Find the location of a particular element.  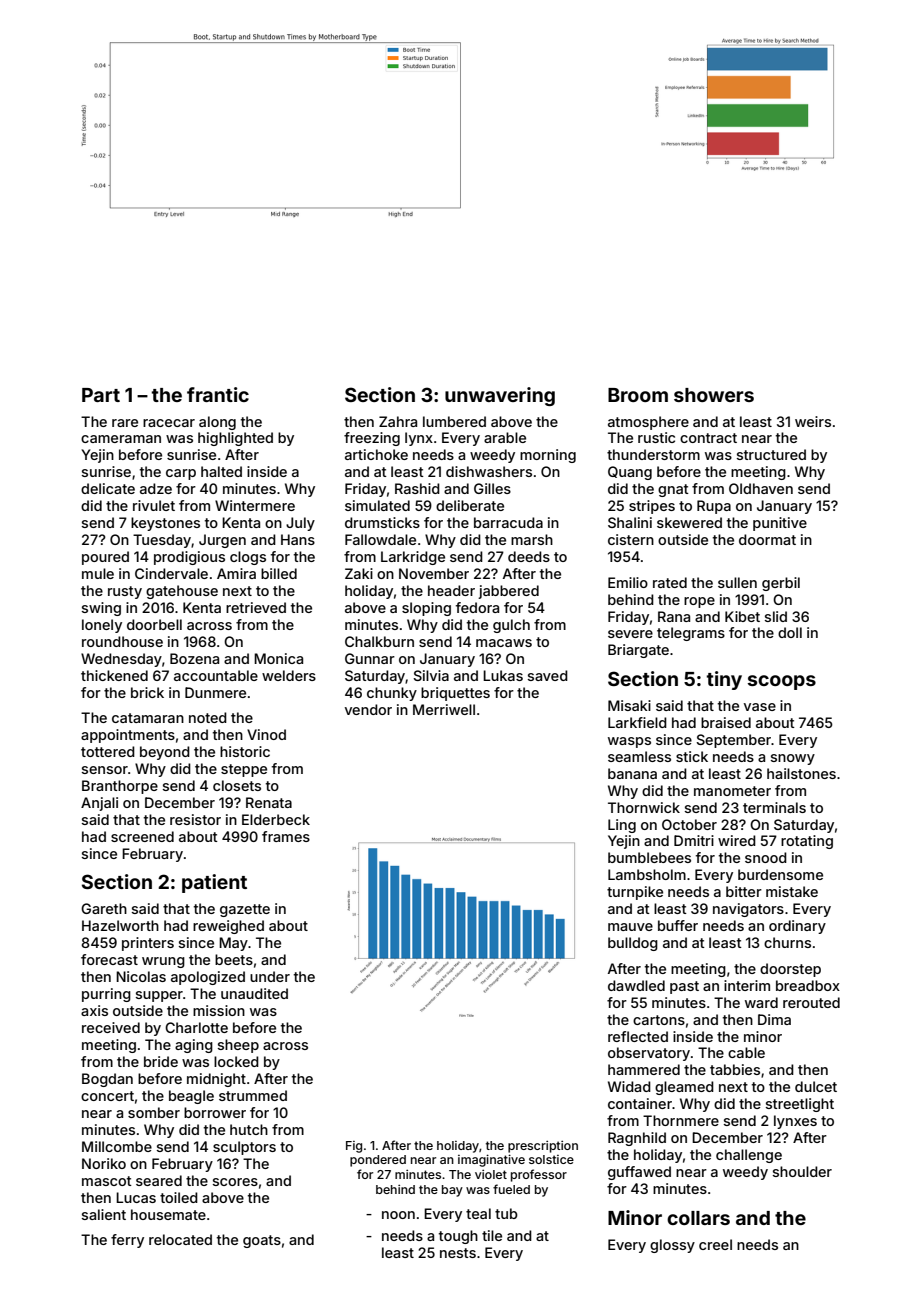

frantic is located at coordinates (218, 394).
